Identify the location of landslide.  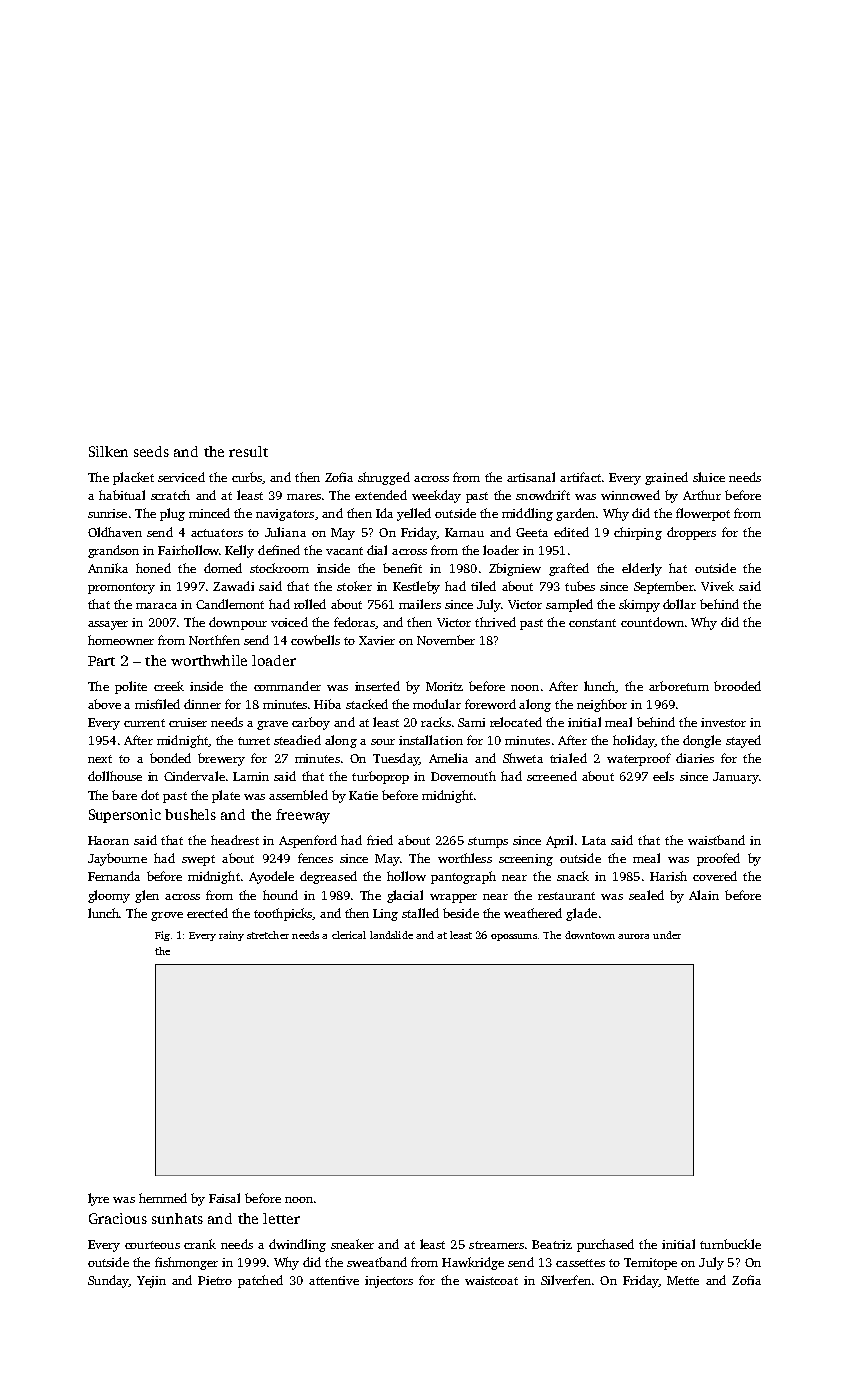
(391, 935).
